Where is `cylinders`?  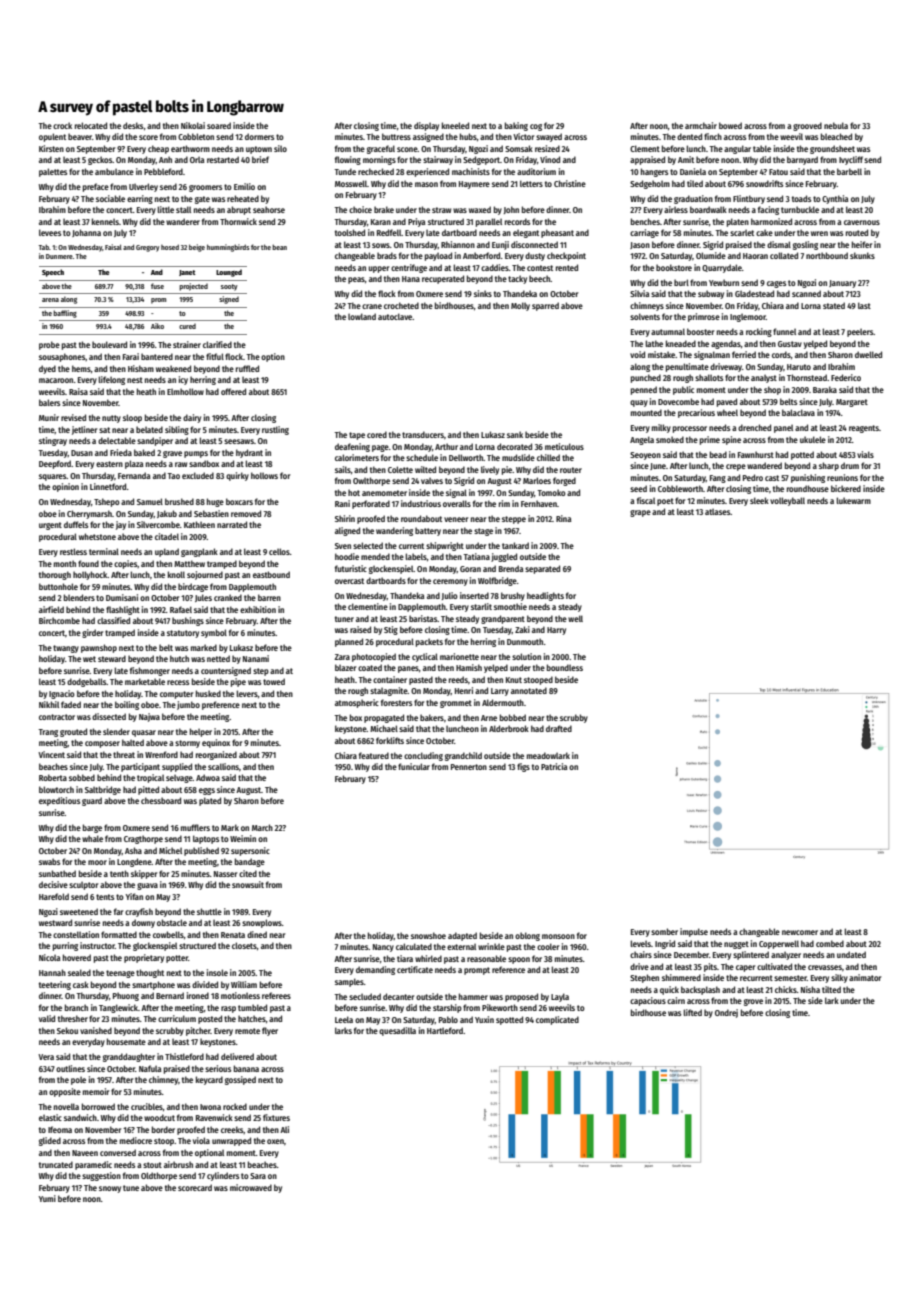
cylinders is located at coordinates (223, 1176).
